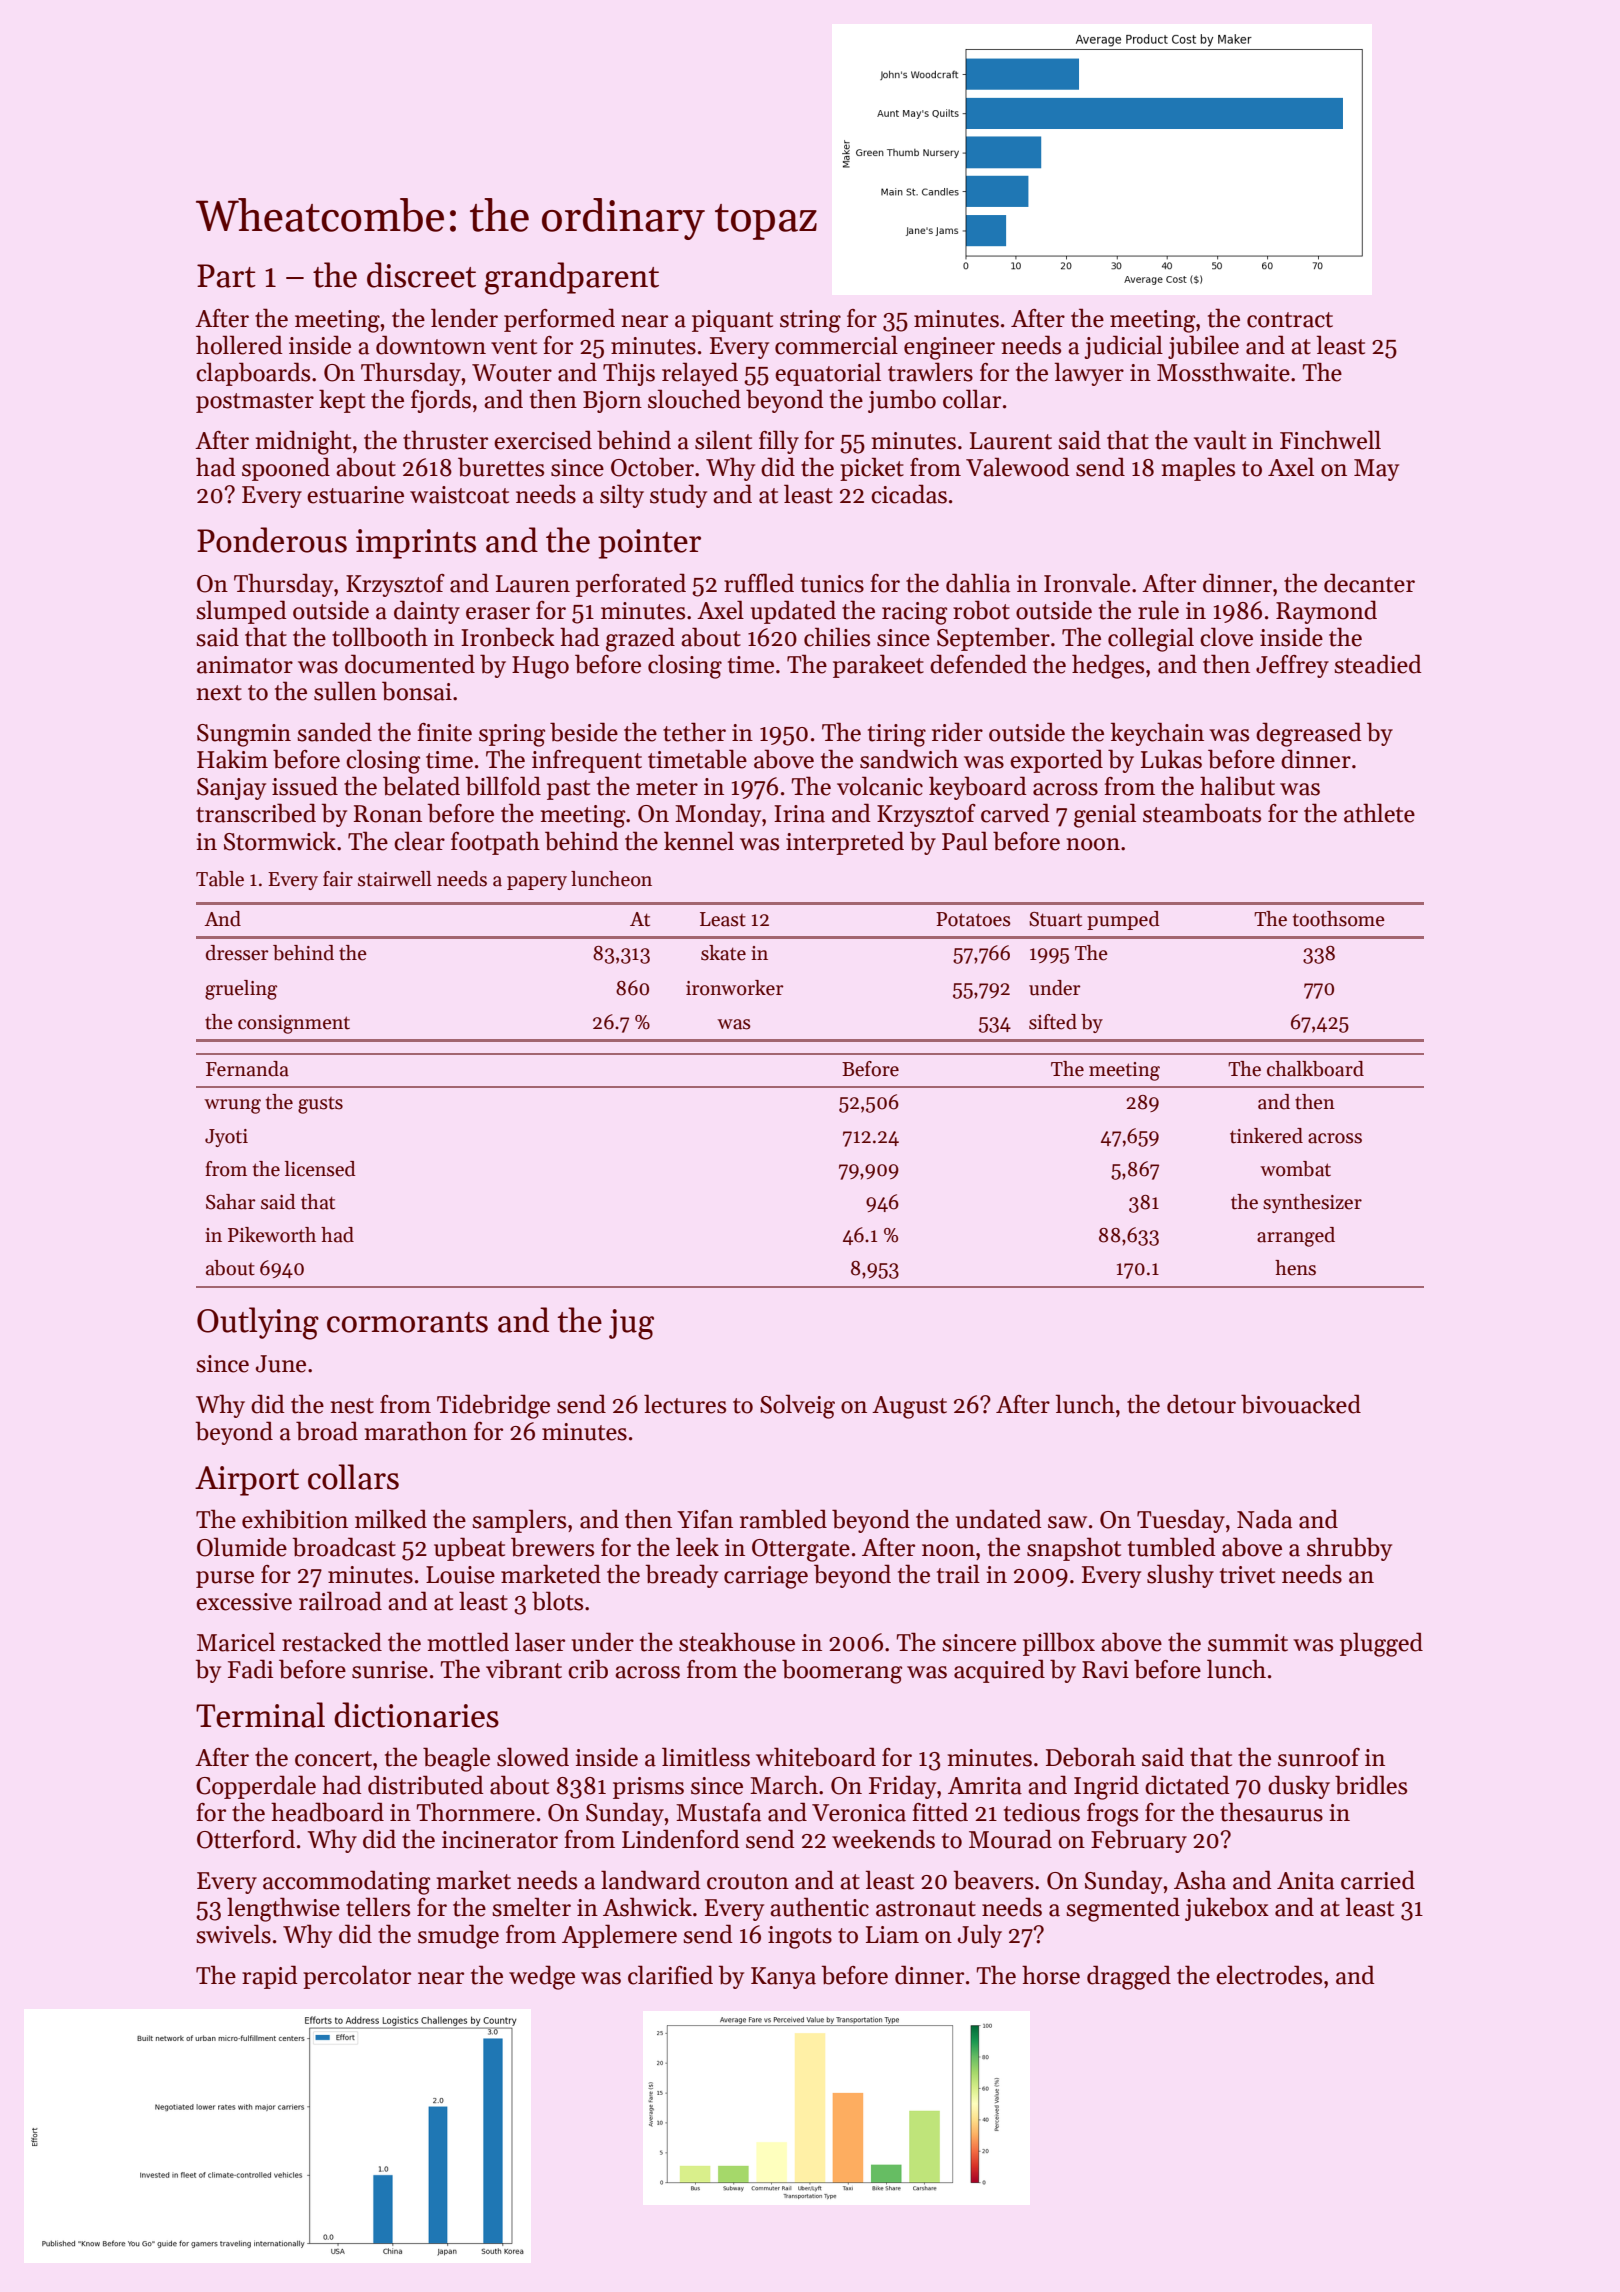  What do you see at coordinates (542, 1977) in the document?
I see `wedge` at bounding box center [542, 1977].
